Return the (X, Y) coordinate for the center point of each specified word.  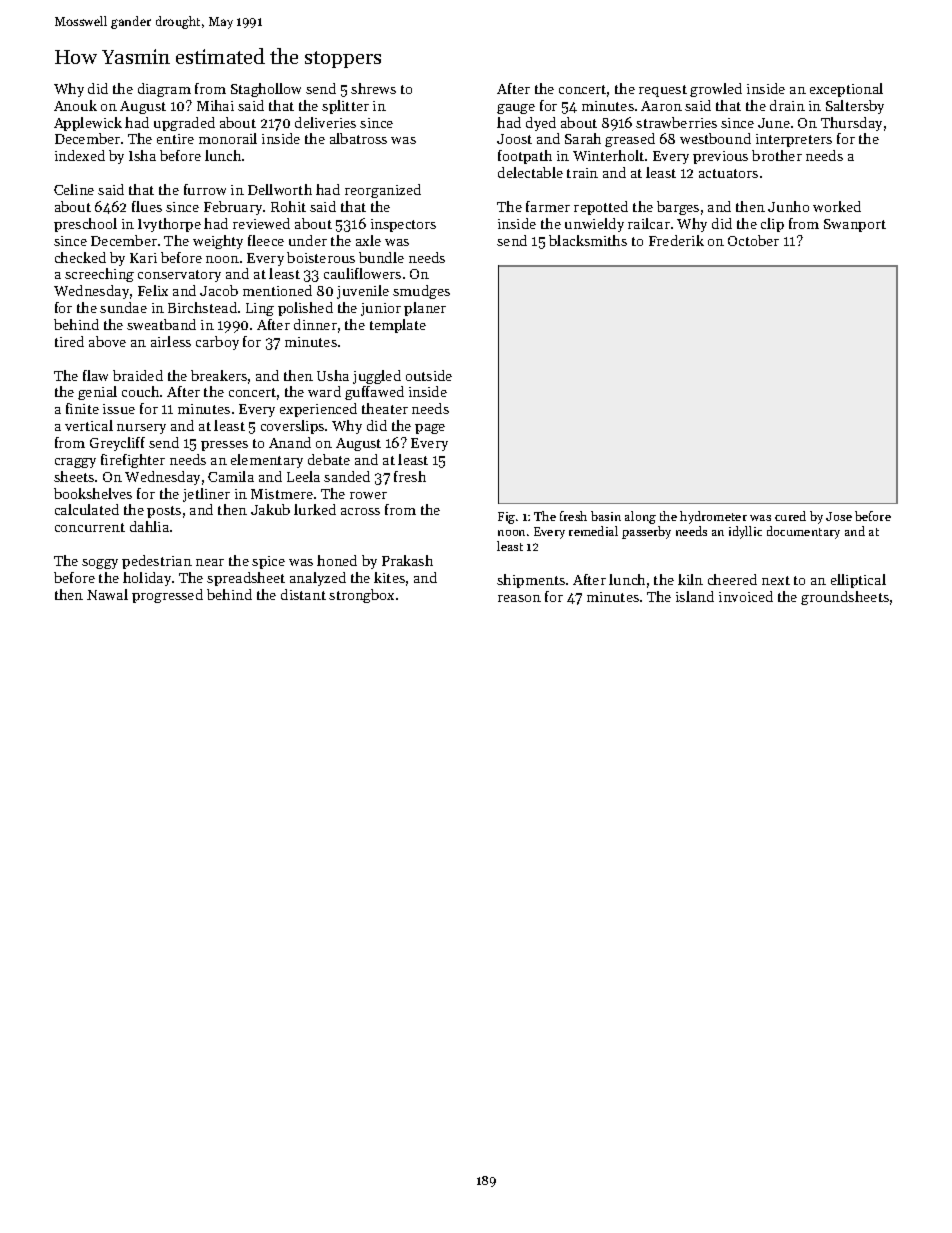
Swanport (855, 225)
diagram (164, 90)
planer (425, 309)
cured (790, 516)
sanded (347, 476)
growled (716, 90)
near (210, 562)
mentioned (277, 290)
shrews (373, 88)
